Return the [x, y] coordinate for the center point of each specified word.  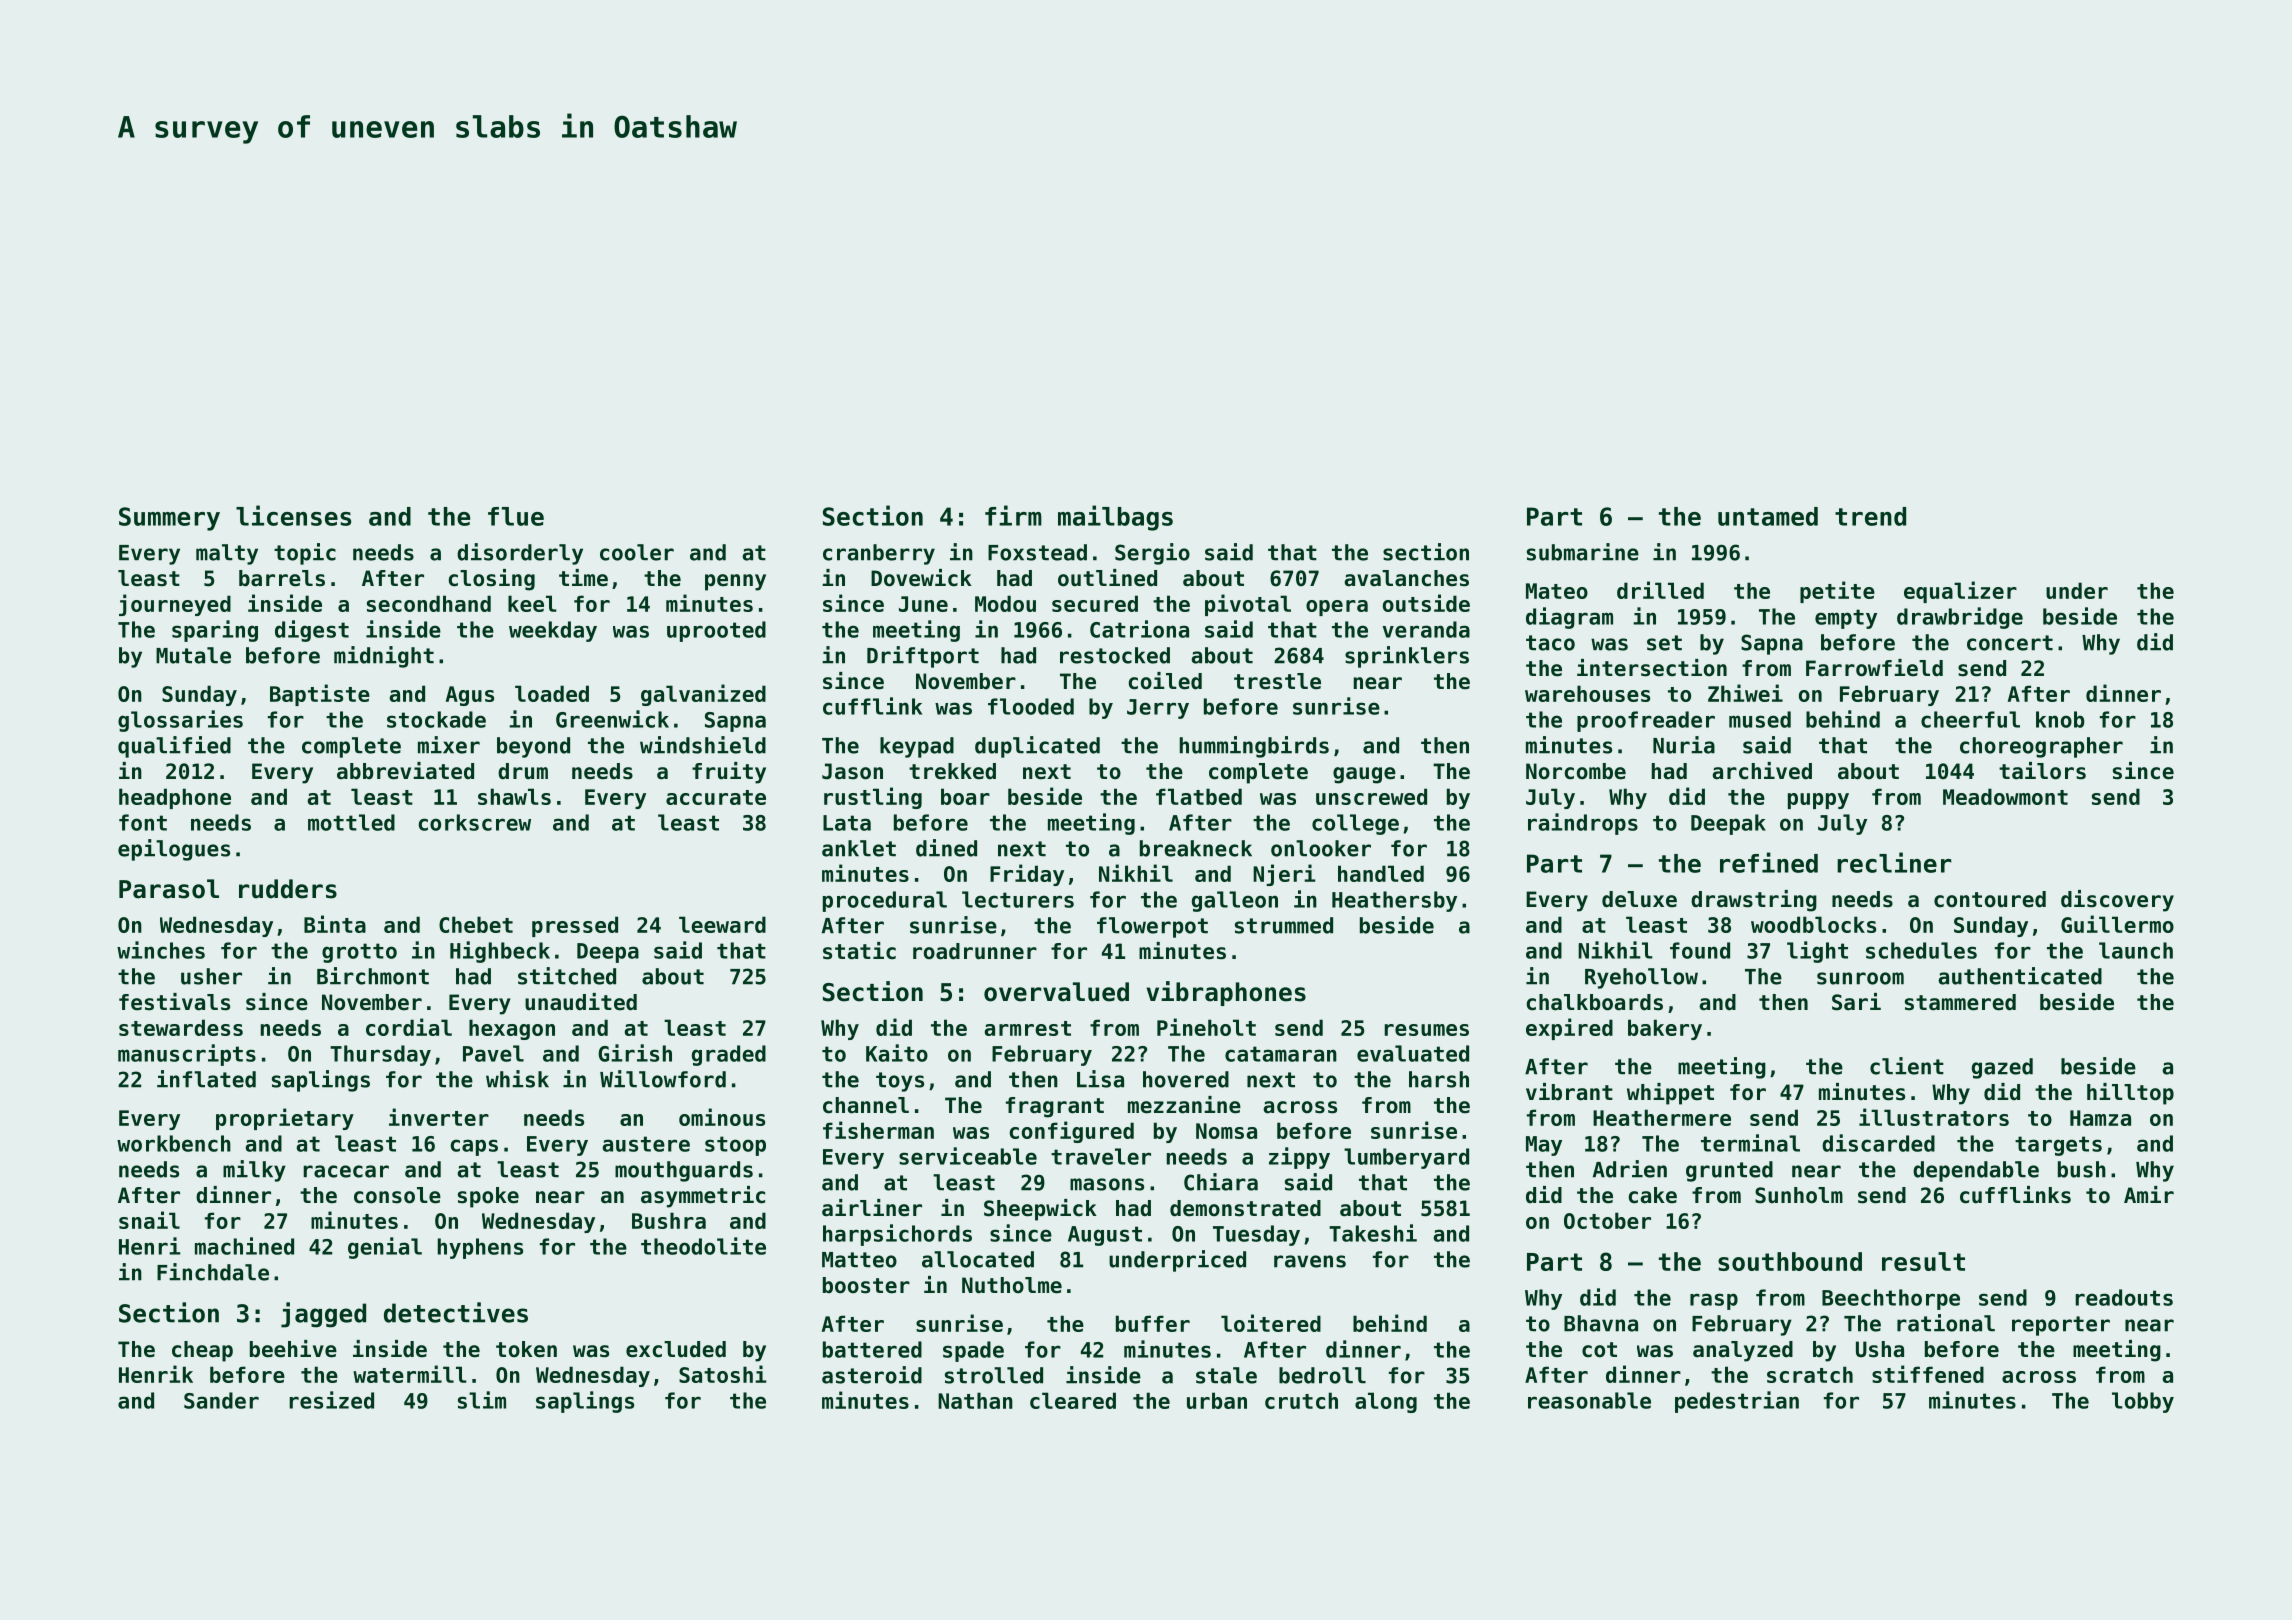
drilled [1660, 590]
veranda [1426, 629]
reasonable [1589, 1400]
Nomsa [1226, 1131]
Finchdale [213, 1272]
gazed [2002, 1068]
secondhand [429, 603]
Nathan [975, 1400]
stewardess [181, 1027]
